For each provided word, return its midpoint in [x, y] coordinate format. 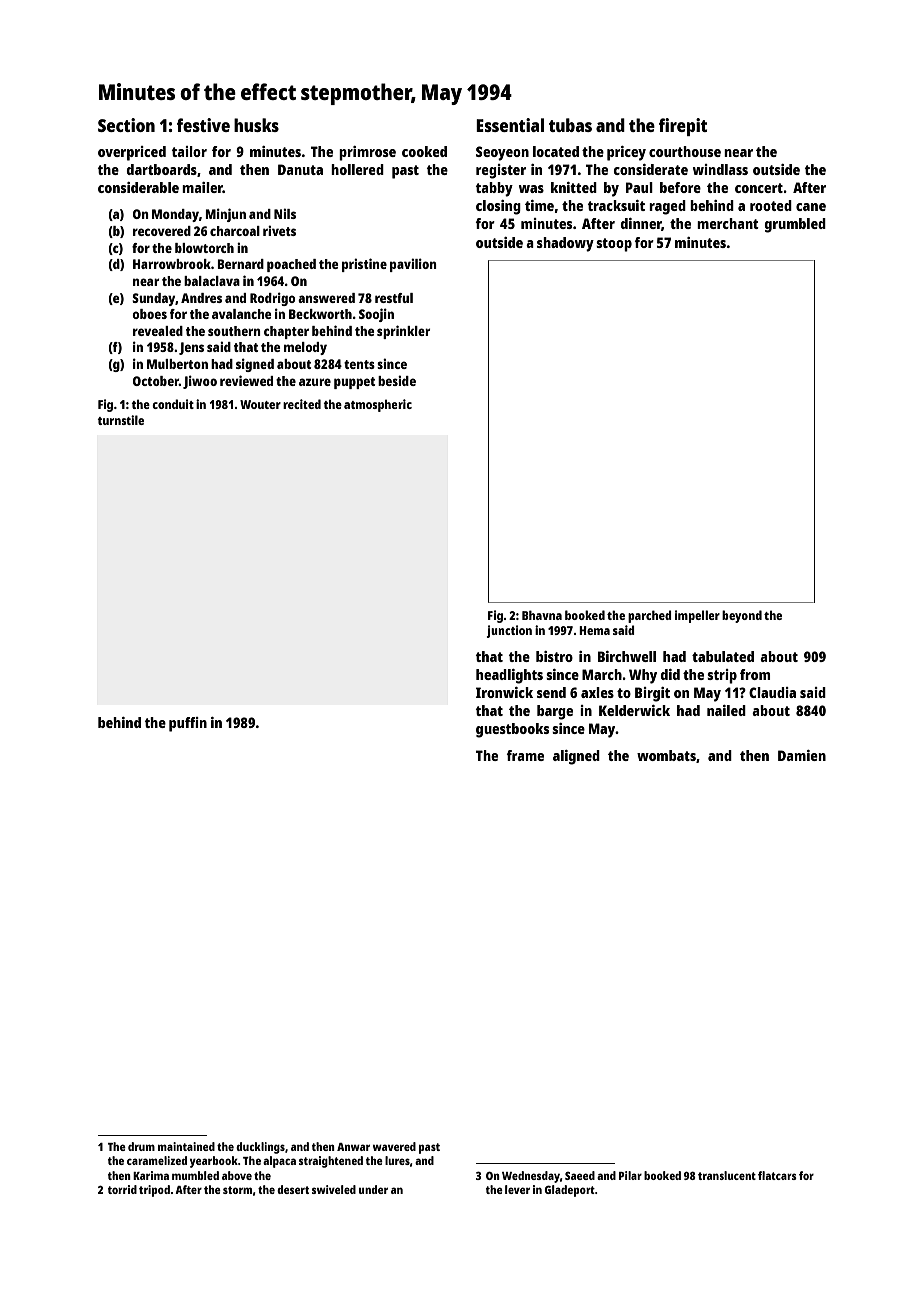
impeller [697, 616]
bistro [554, 656]
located [556, 151]
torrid [122, 1189]
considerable [138, 187]
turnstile [120, 420]
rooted [771, 205]
